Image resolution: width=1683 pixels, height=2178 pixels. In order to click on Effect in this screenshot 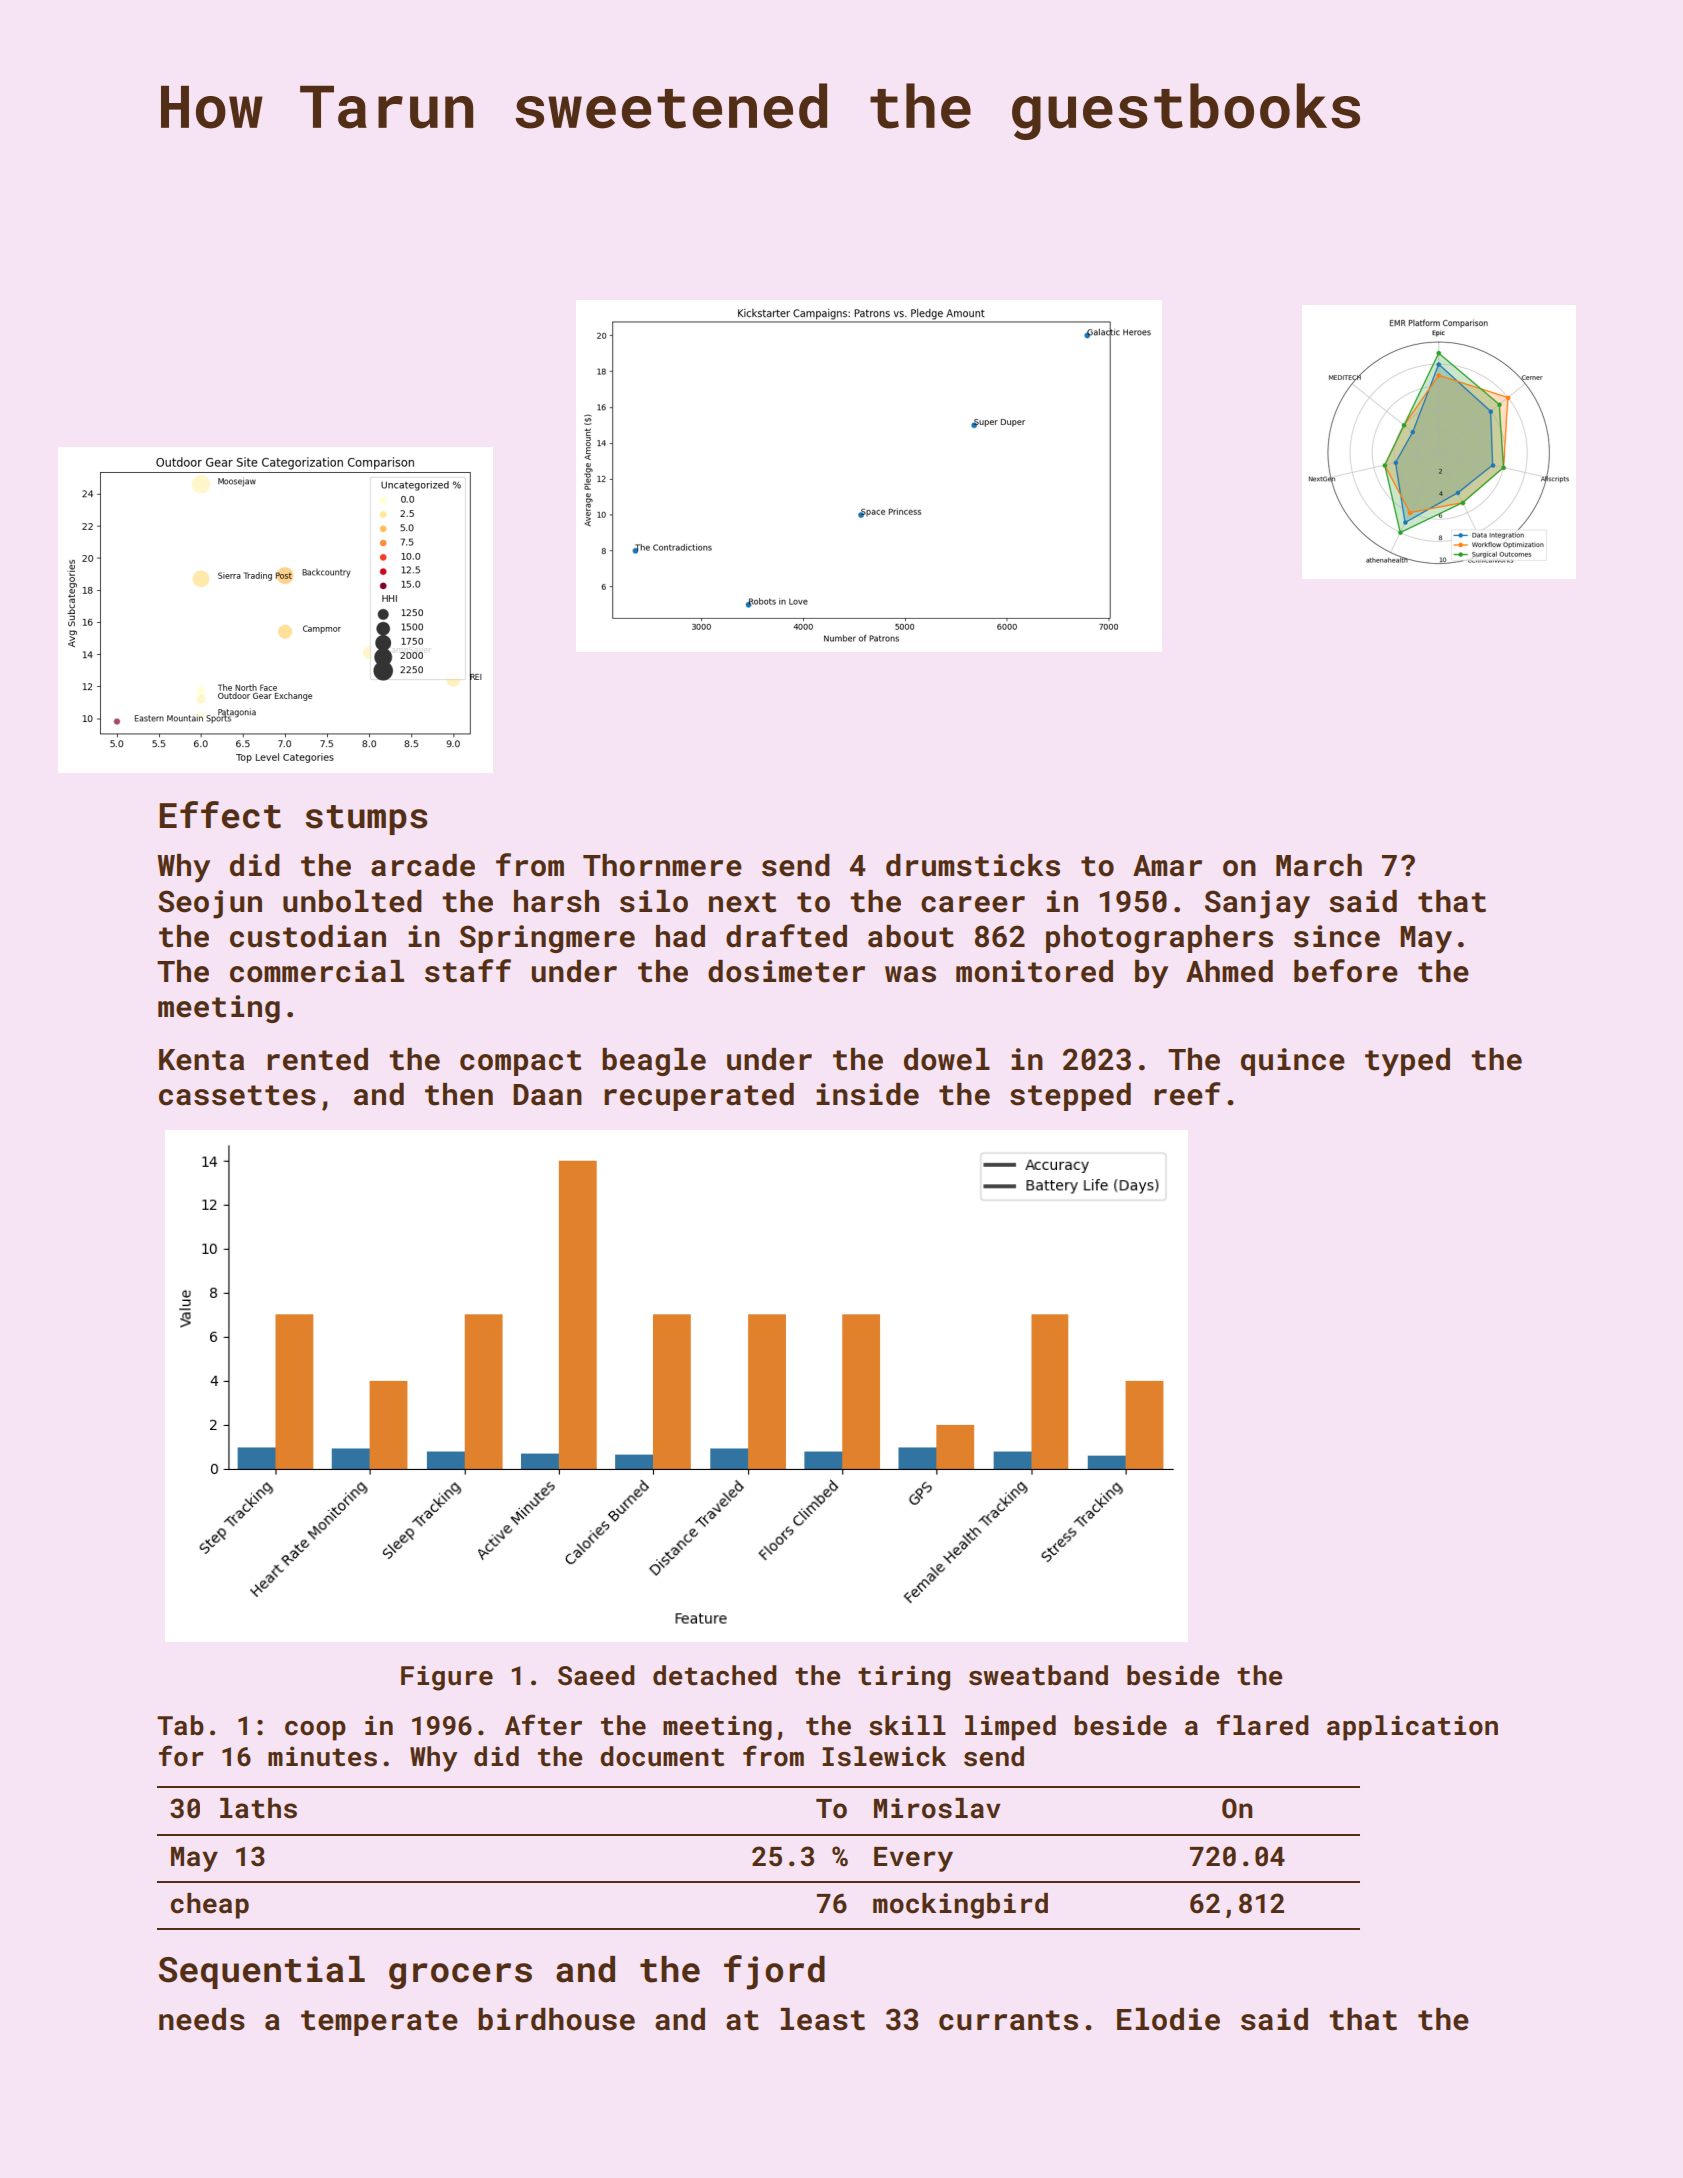, I will do `click(220, 815)`.
